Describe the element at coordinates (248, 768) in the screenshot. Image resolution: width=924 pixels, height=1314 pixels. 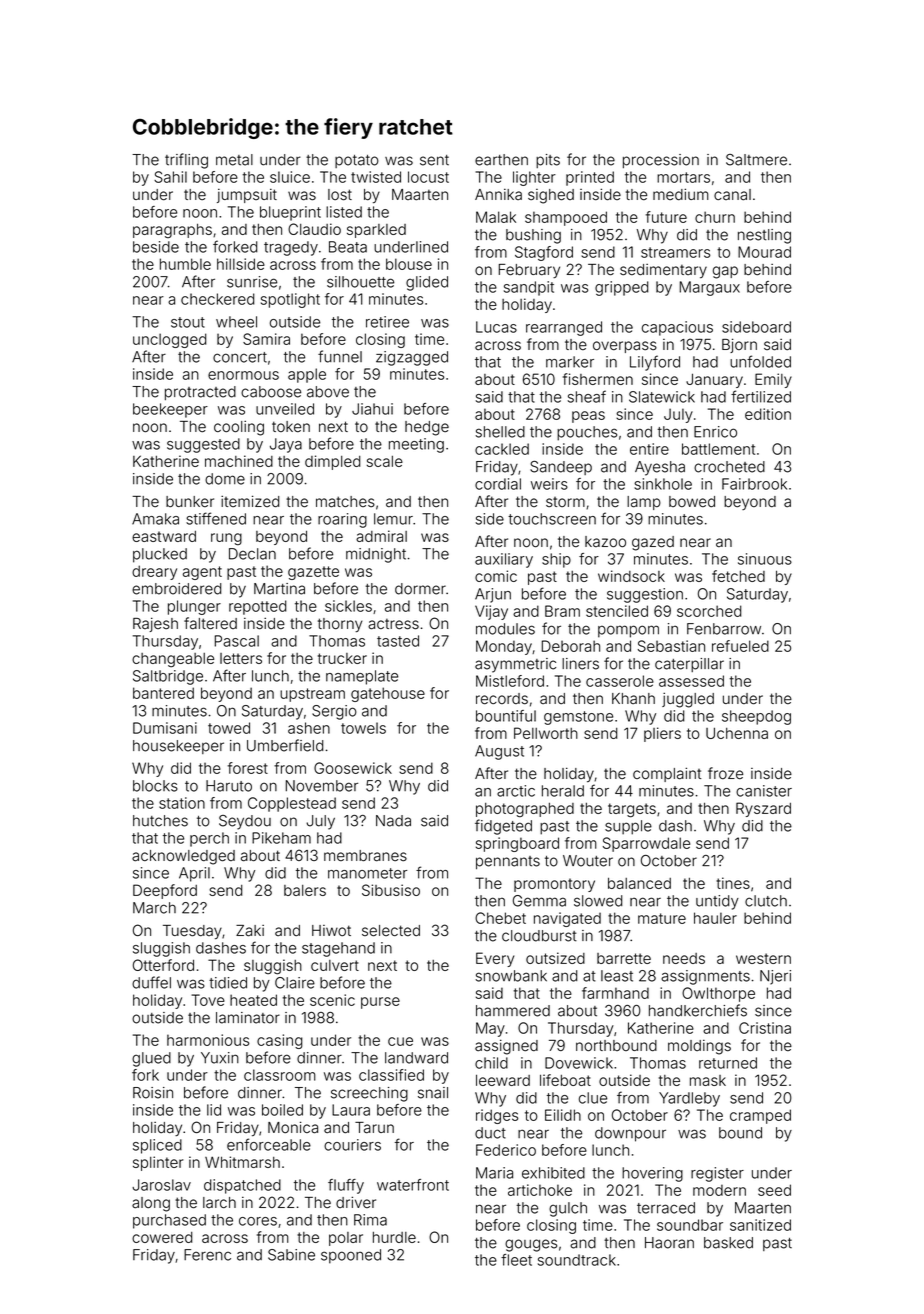
I see `forest` at that location.
